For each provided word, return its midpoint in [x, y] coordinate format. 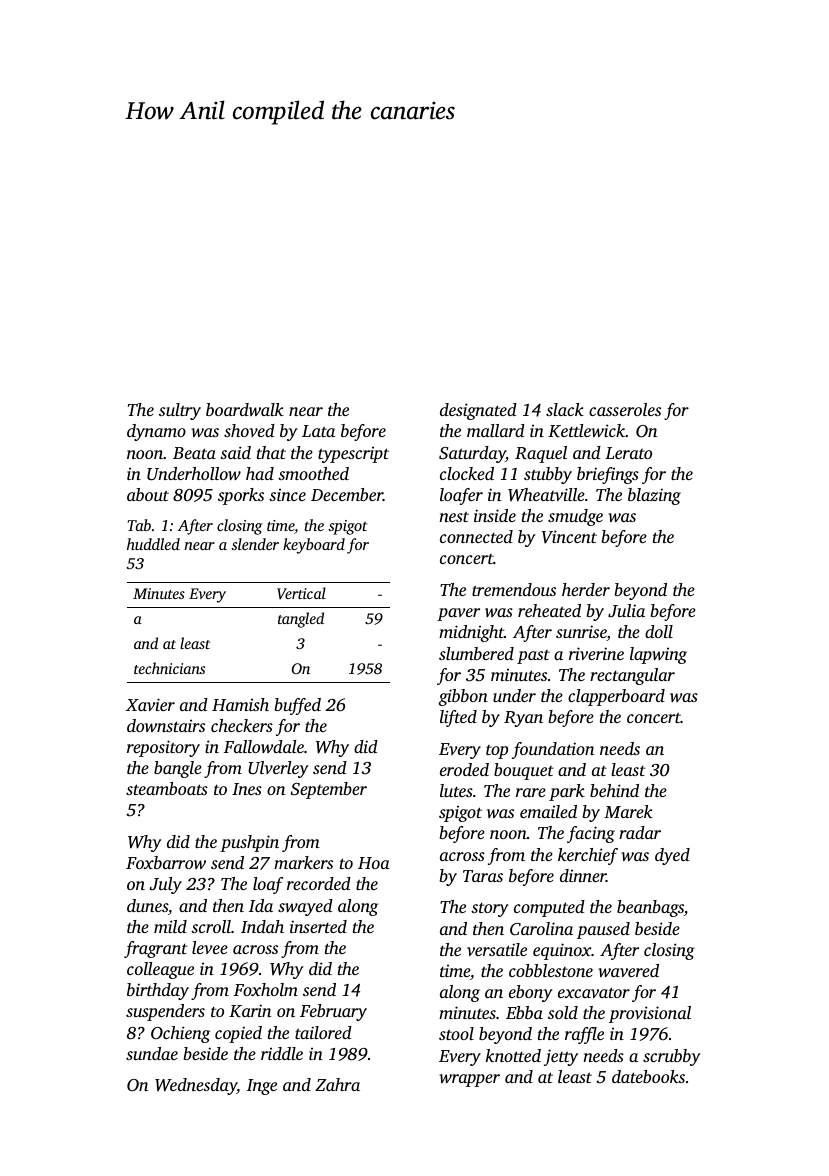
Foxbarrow [166, 862]
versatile [497, 949]
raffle [584, 1035]
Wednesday [196, 1086]
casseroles [625, 409]
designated [478, 411]
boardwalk [245, 409]
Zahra [337, 1084]
